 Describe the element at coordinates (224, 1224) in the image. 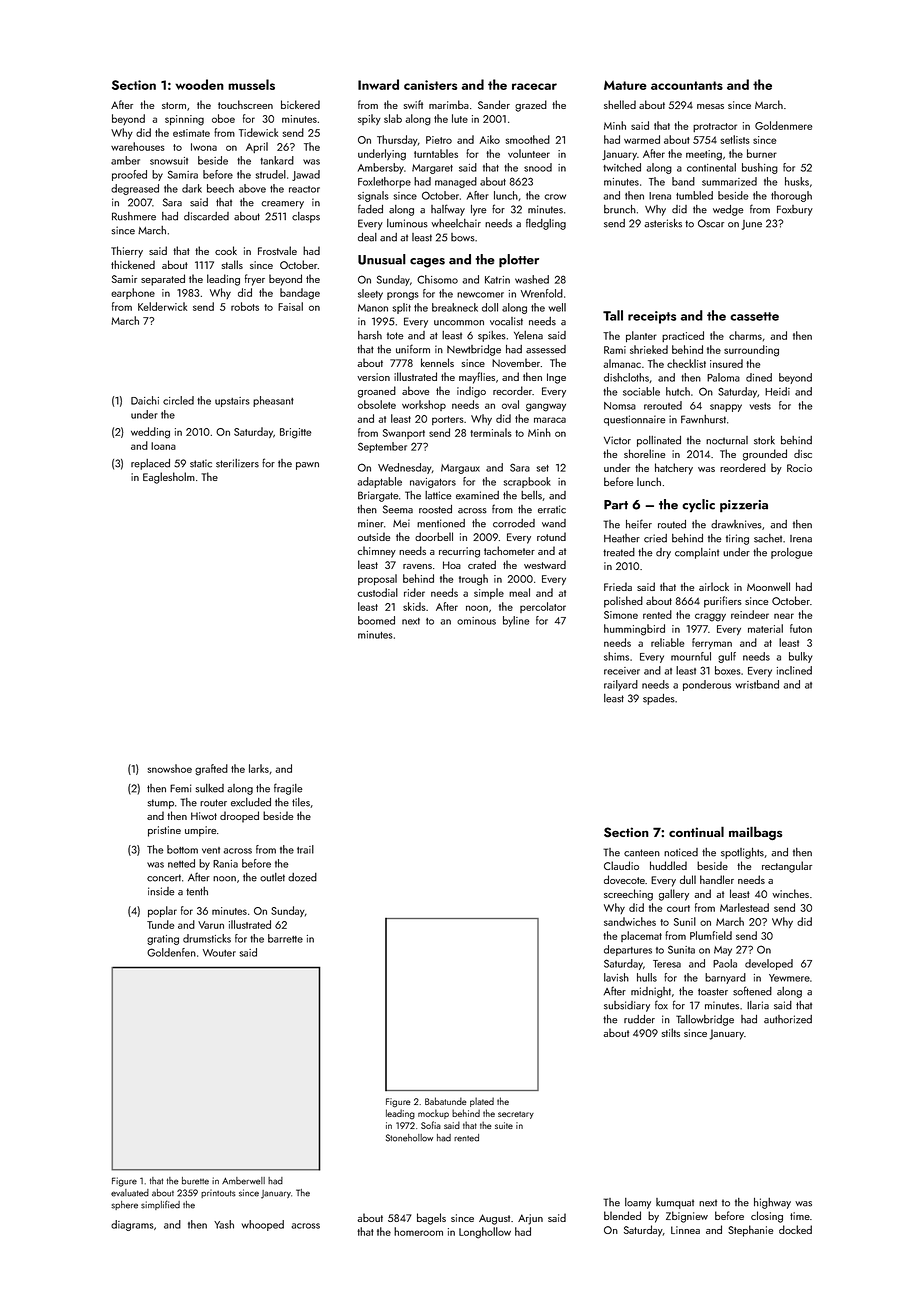

I see `Yash` at that location.
